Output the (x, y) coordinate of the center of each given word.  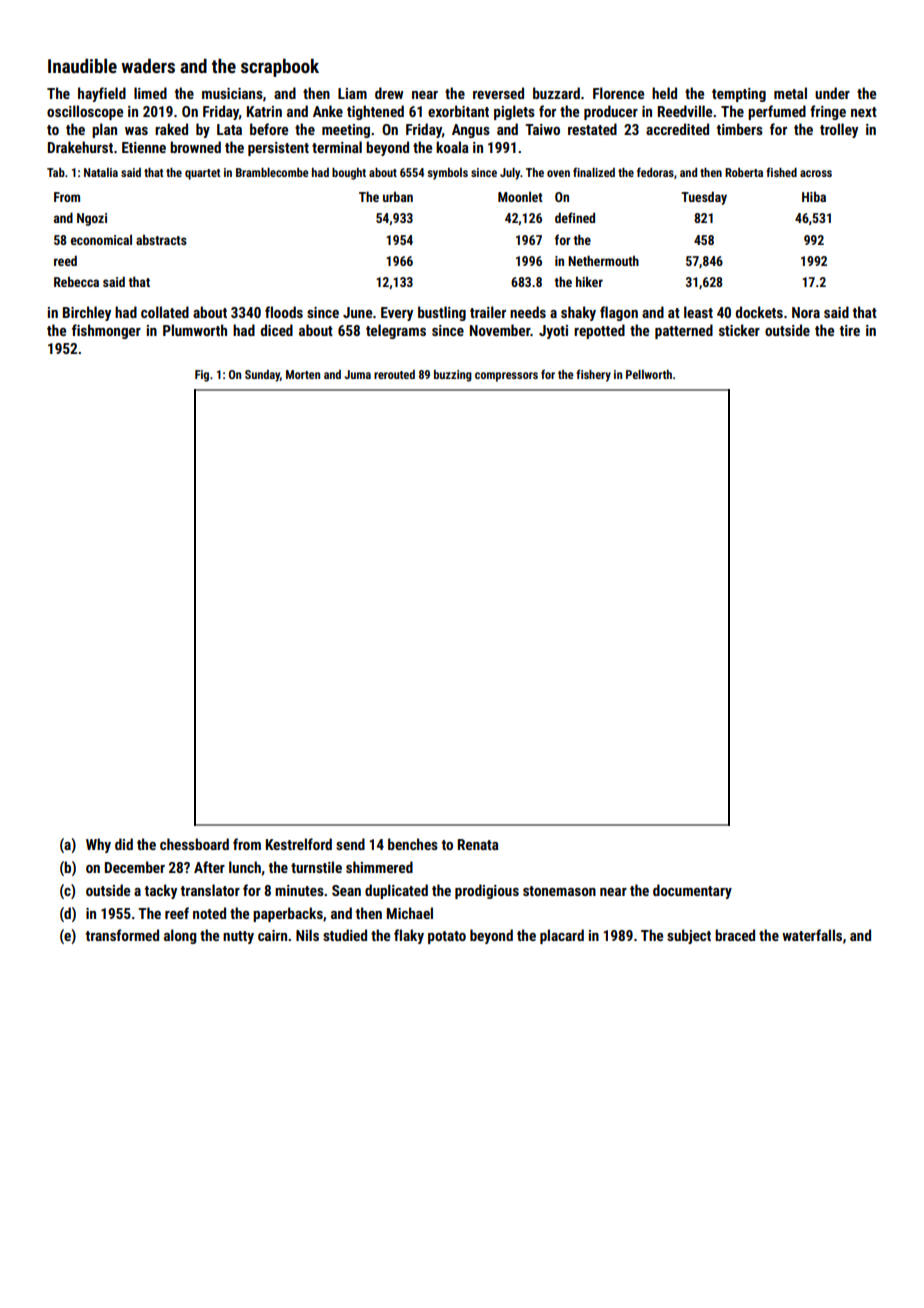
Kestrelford (299, 844)
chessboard (194, 844)
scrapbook (280, 68)
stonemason (559, 891)
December (135, 867)
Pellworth (649, 374)
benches (413, 844)
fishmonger (106, 331)
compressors (506, 377)
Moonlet (520, 197)
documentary (692, 891)
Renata (478, 844)
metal (790, 93)
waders (148, 66)
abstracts (161, 240)
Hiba (814, 197)
